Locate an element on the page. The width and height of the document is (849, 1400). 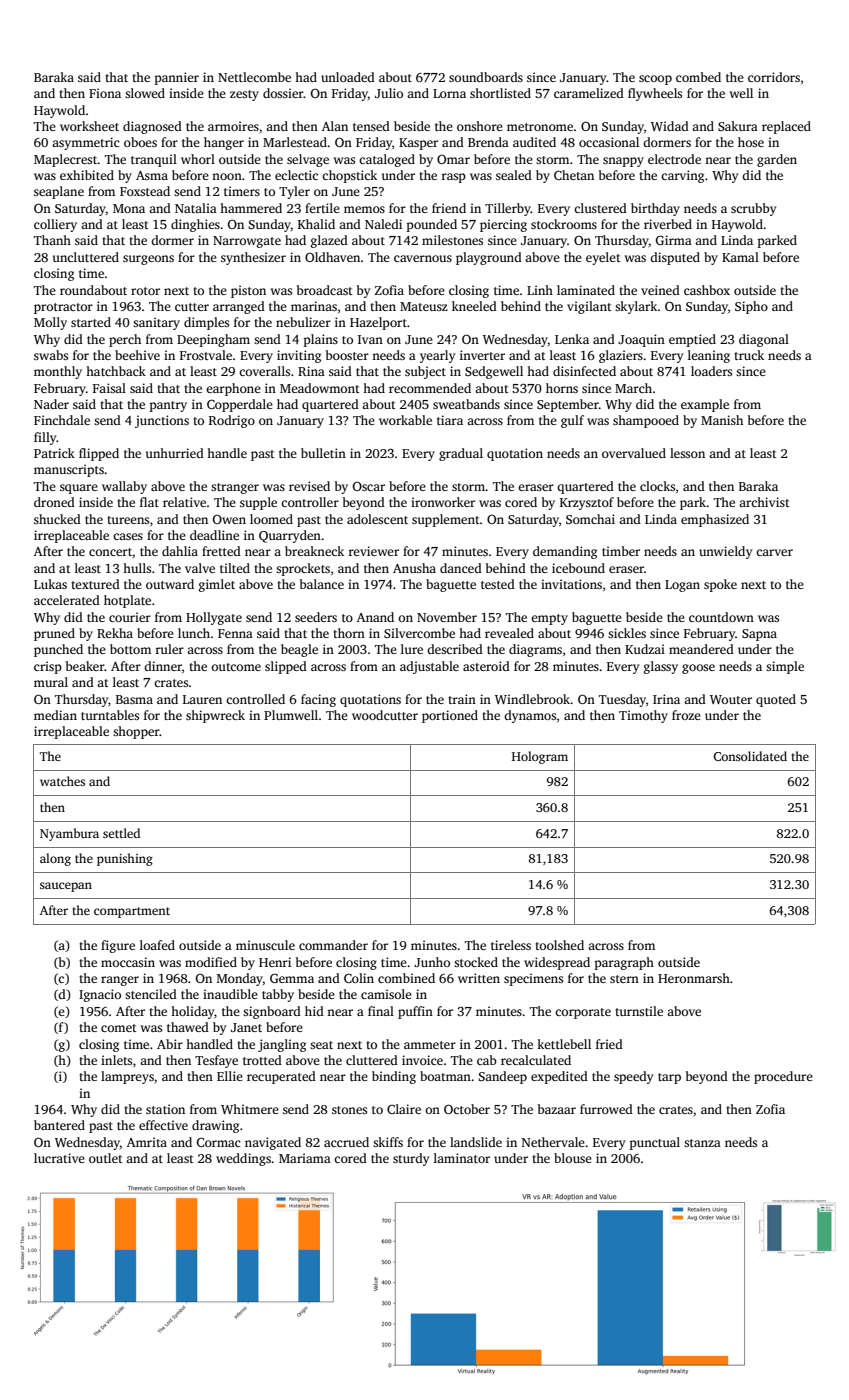
station is located at coordinates (165, 1109).
